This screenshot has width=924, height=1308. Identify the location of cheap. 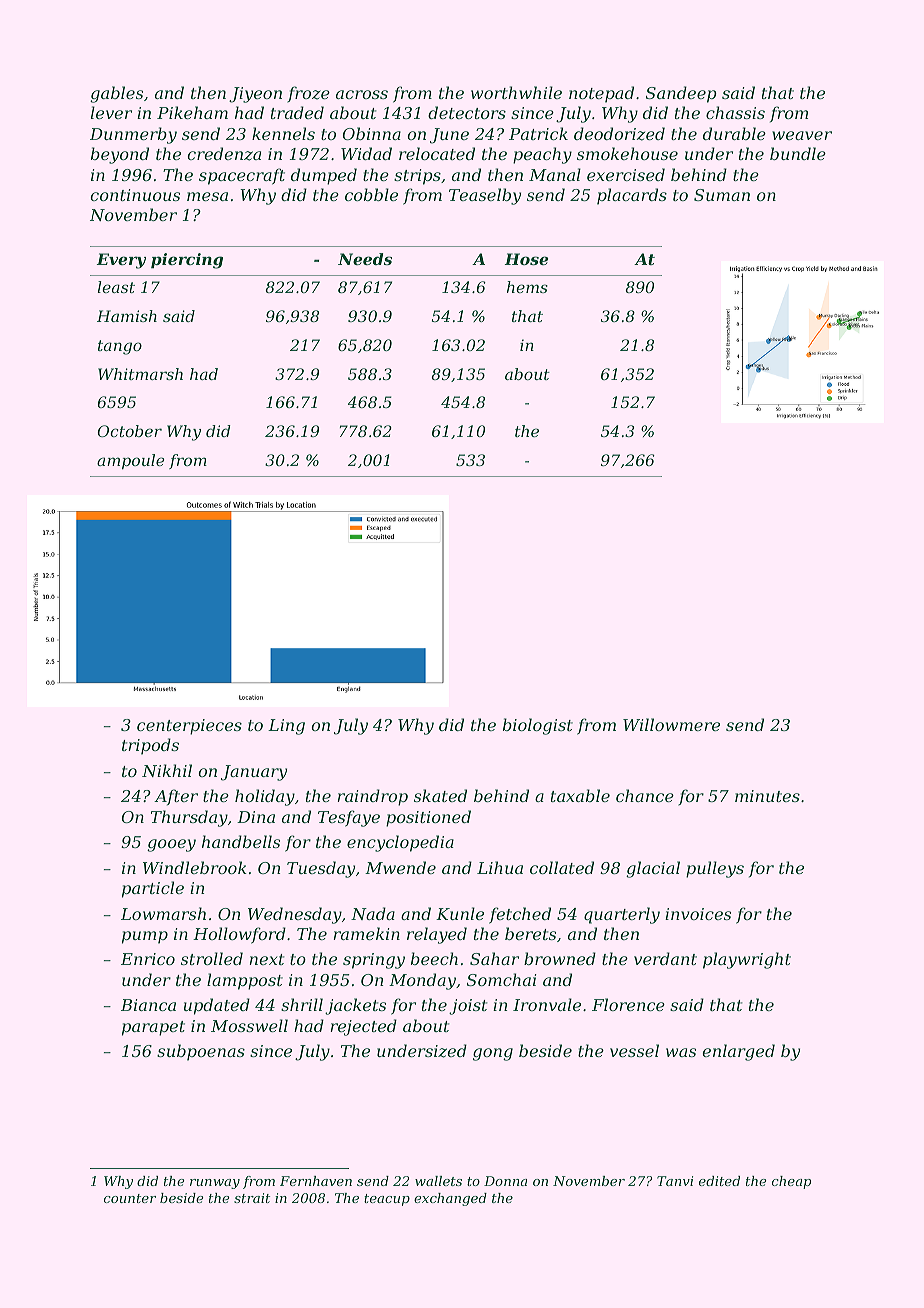
(791, 1182).
